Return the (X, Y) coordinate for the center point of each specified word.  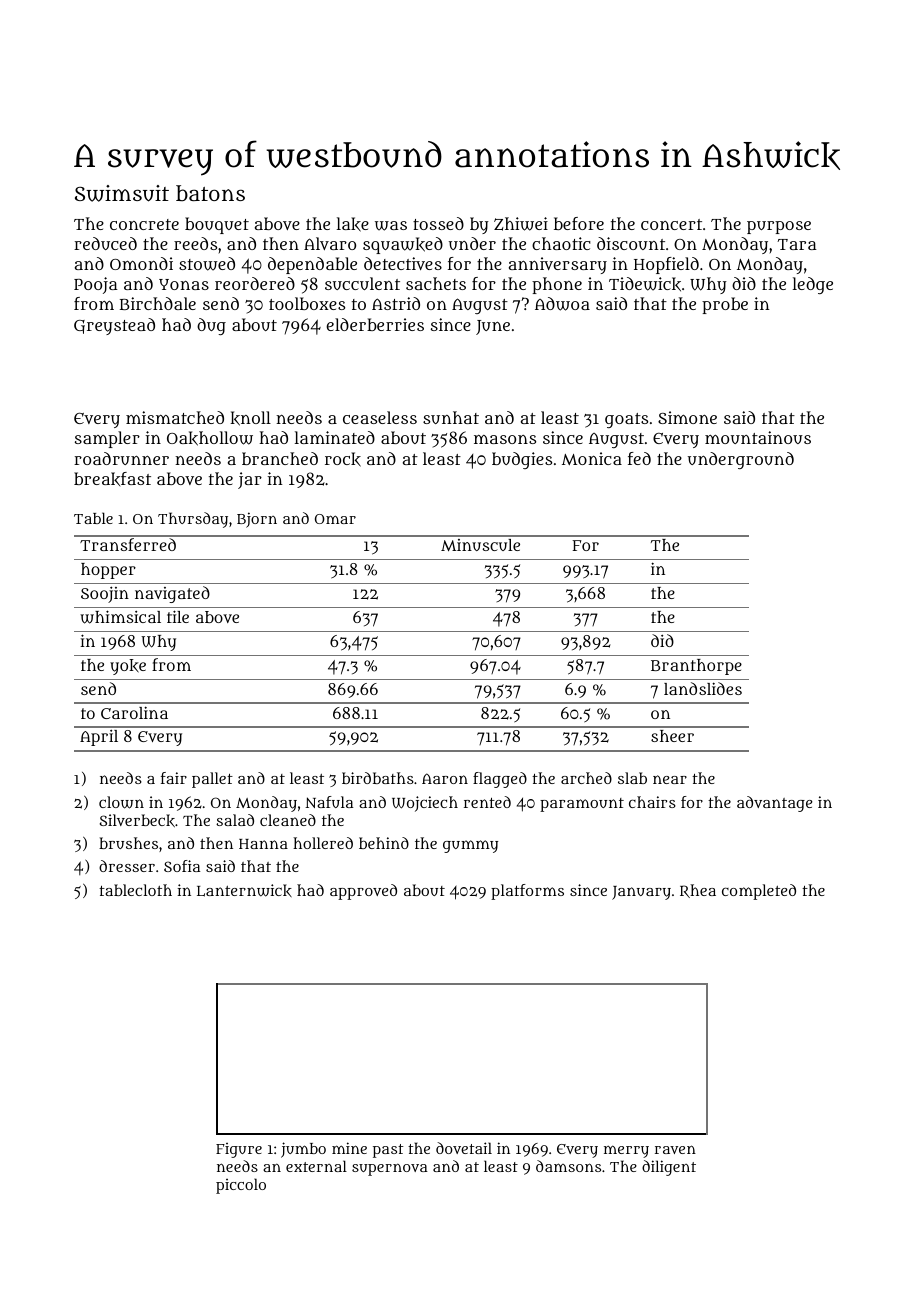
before (579, 223)
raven (675, 1149)
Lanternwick (244, 890)
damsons (568, 1166)
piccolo (241, 1186)
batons (210, 193)
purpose (779, 227)
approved (363, 892)
